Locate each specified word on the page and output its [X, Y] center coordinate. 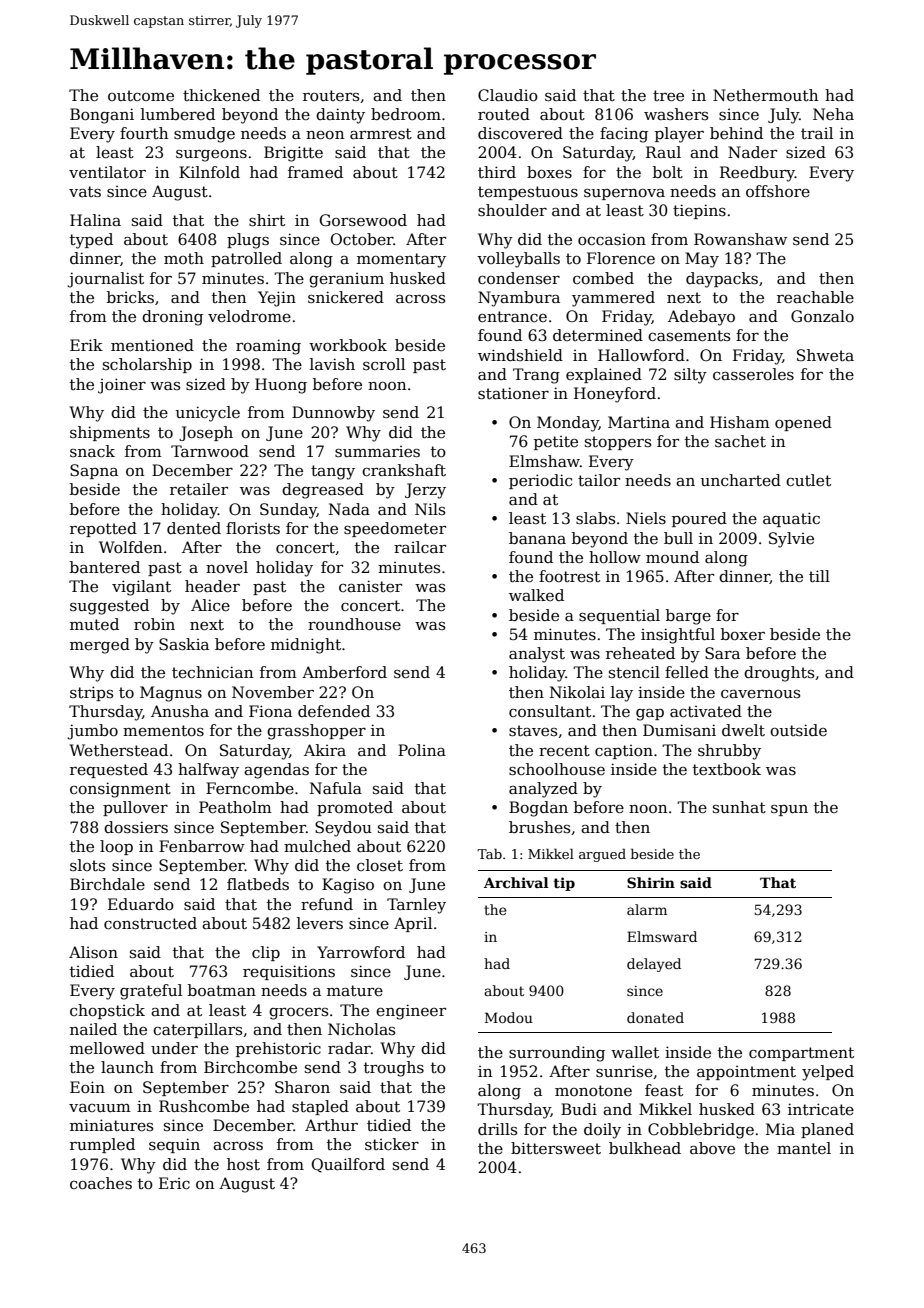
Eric [174, 1183]
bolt [668, 172]
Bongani [102, 116]
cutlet [808, 480]
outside [798, 730]
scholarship [147, 365]
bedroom [406, 114]
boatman [222, 990]
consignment [120, 790]
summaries [377, 452]
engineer [411, 1012]
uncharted [741, 480]
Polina [422, 750]
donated [655, 1017]
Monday [568, 424]
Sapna [94, 471]
